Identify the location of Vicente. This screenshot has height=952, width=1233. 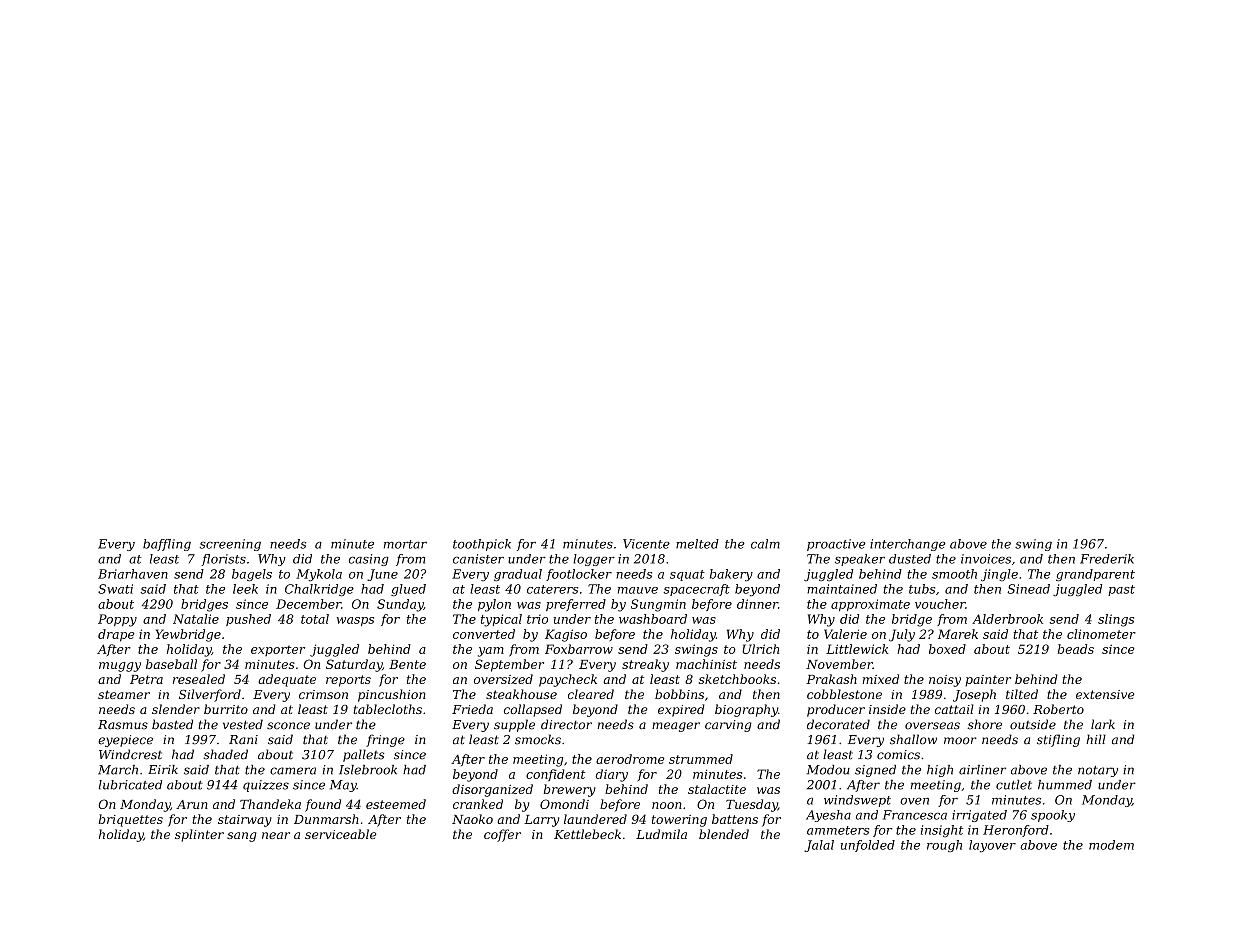
(646, 544).
